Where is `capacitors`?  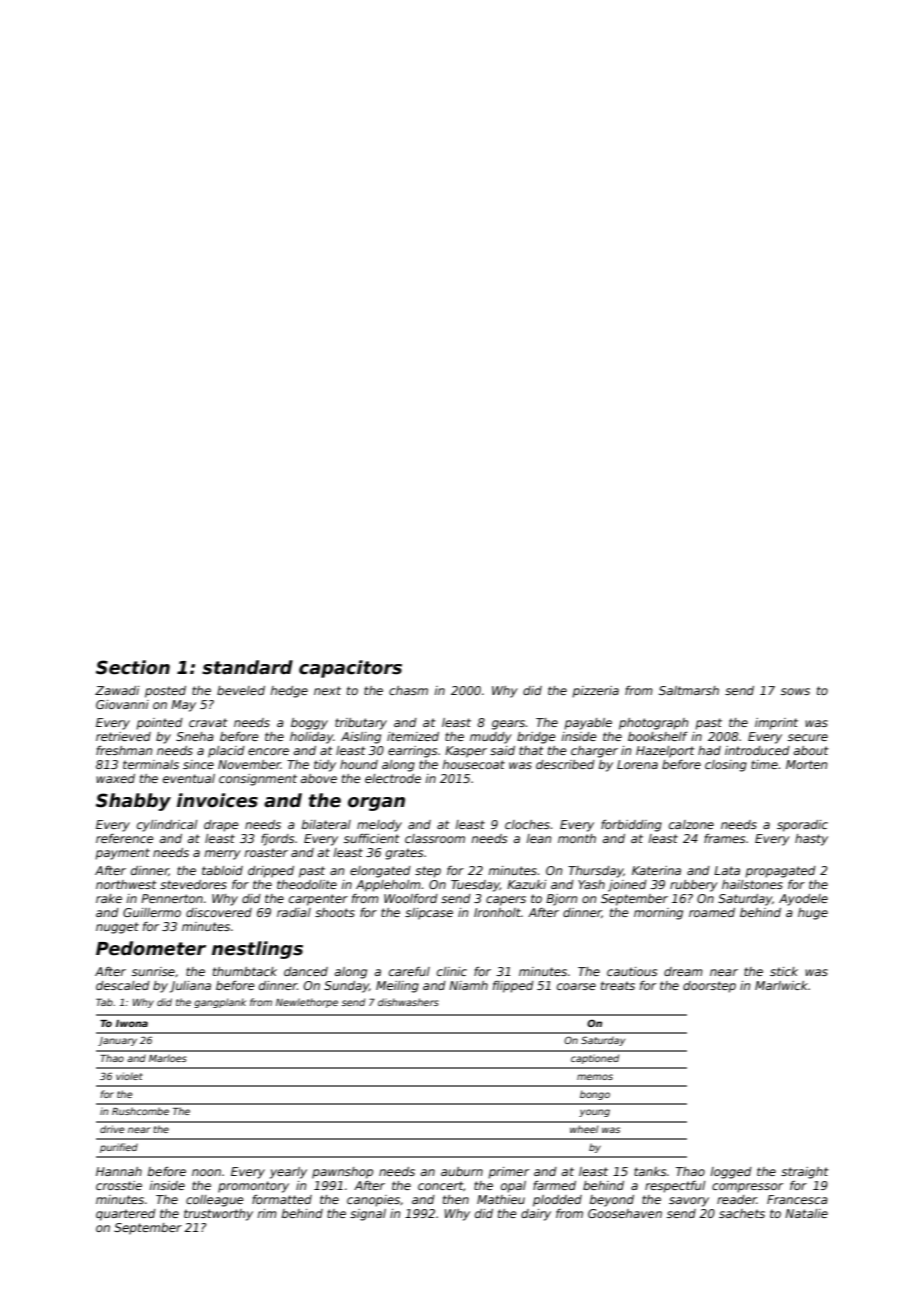
capacitors is located at coordinates (350, 669).
